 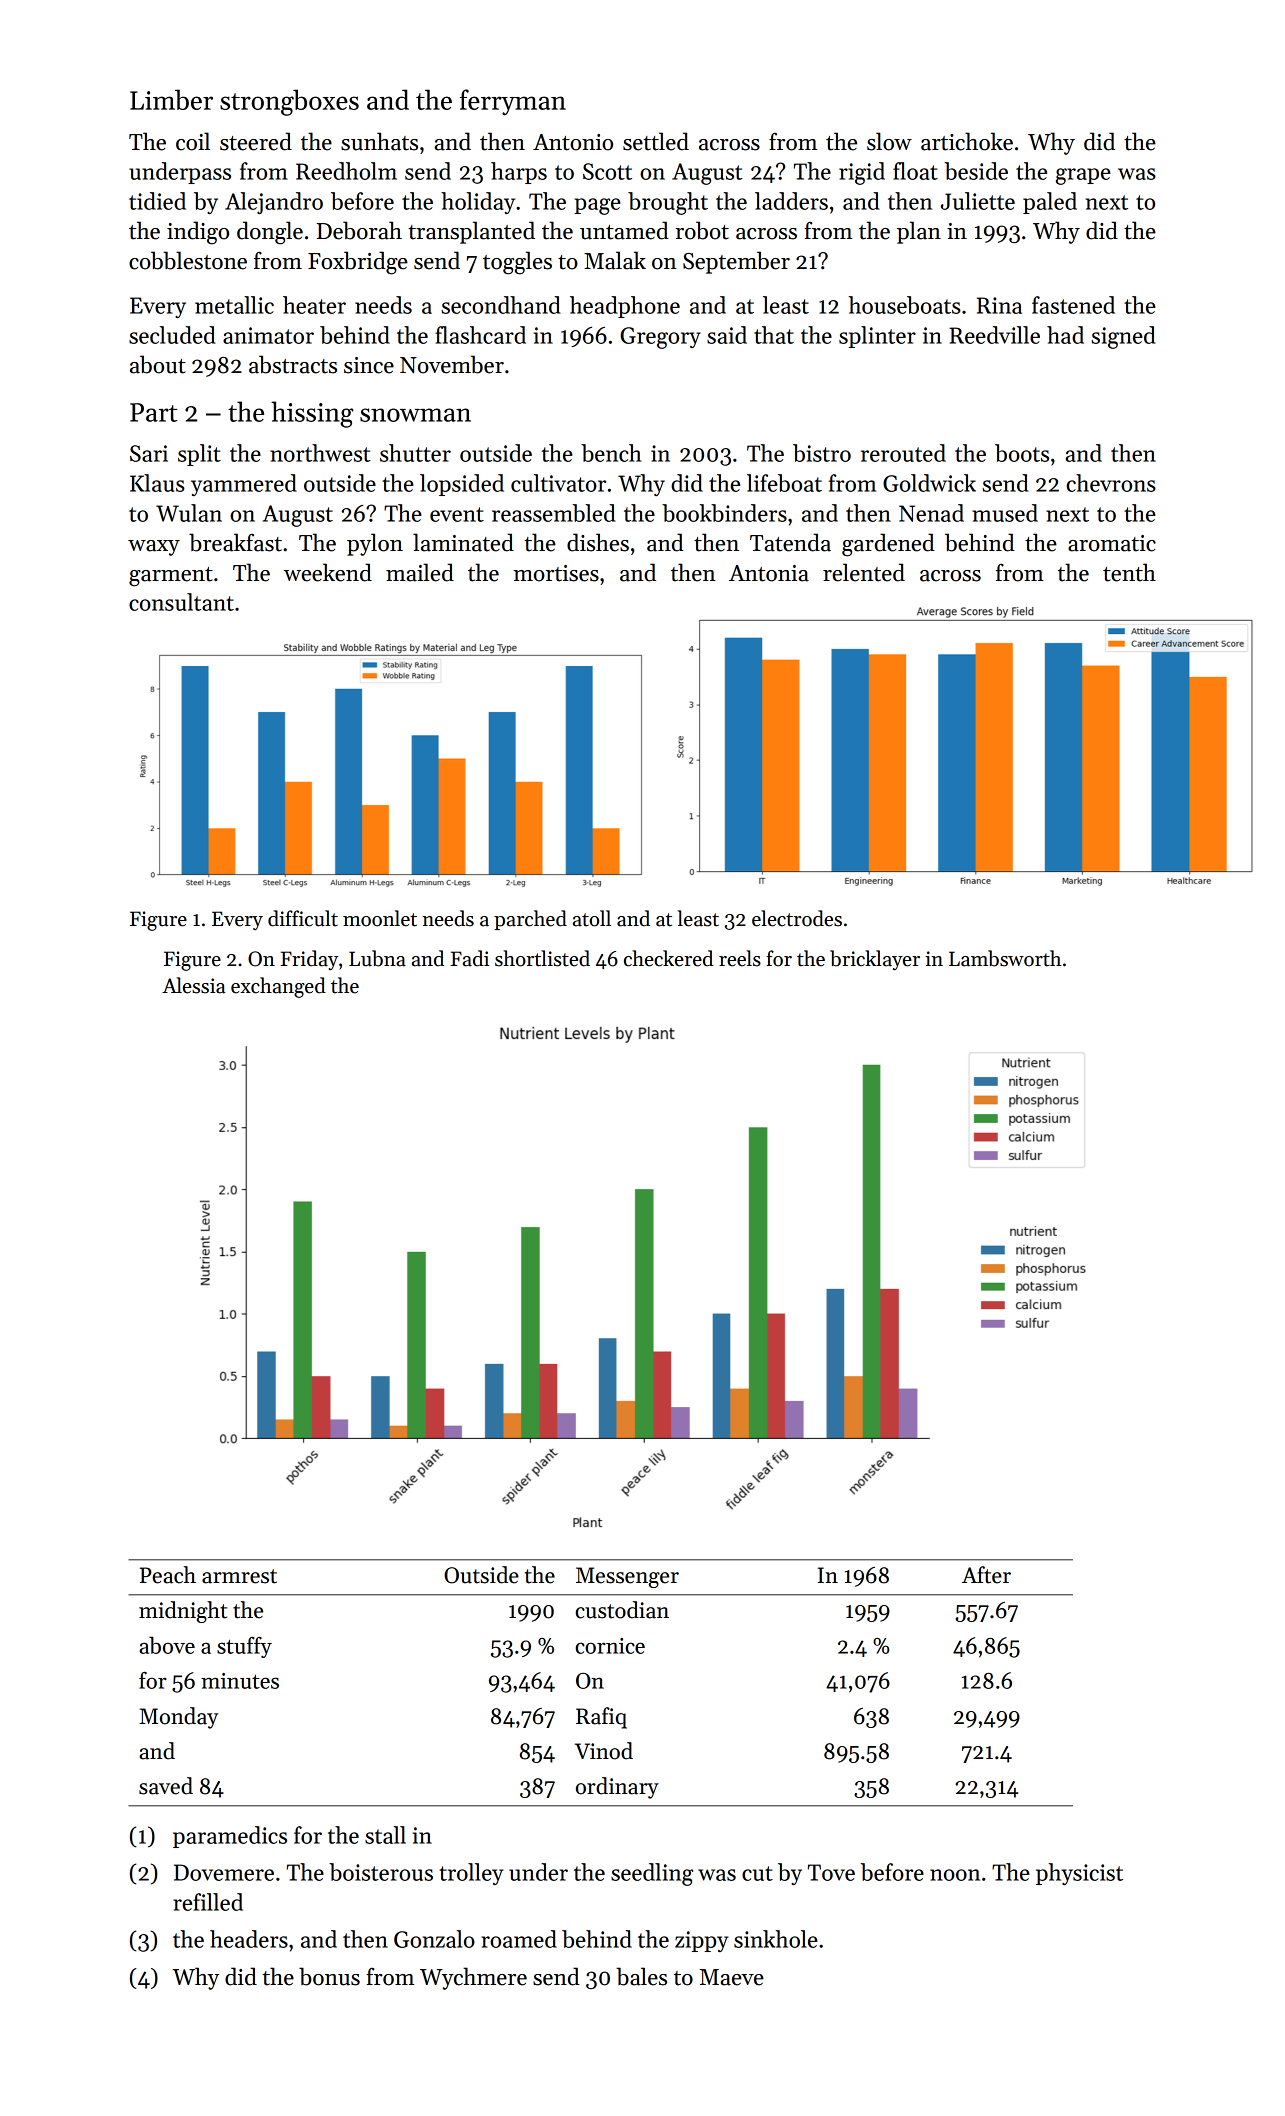 What do you see at coordinates (513, 102) in the page?
I see `ferryman` at bounding box center [513, 102].
